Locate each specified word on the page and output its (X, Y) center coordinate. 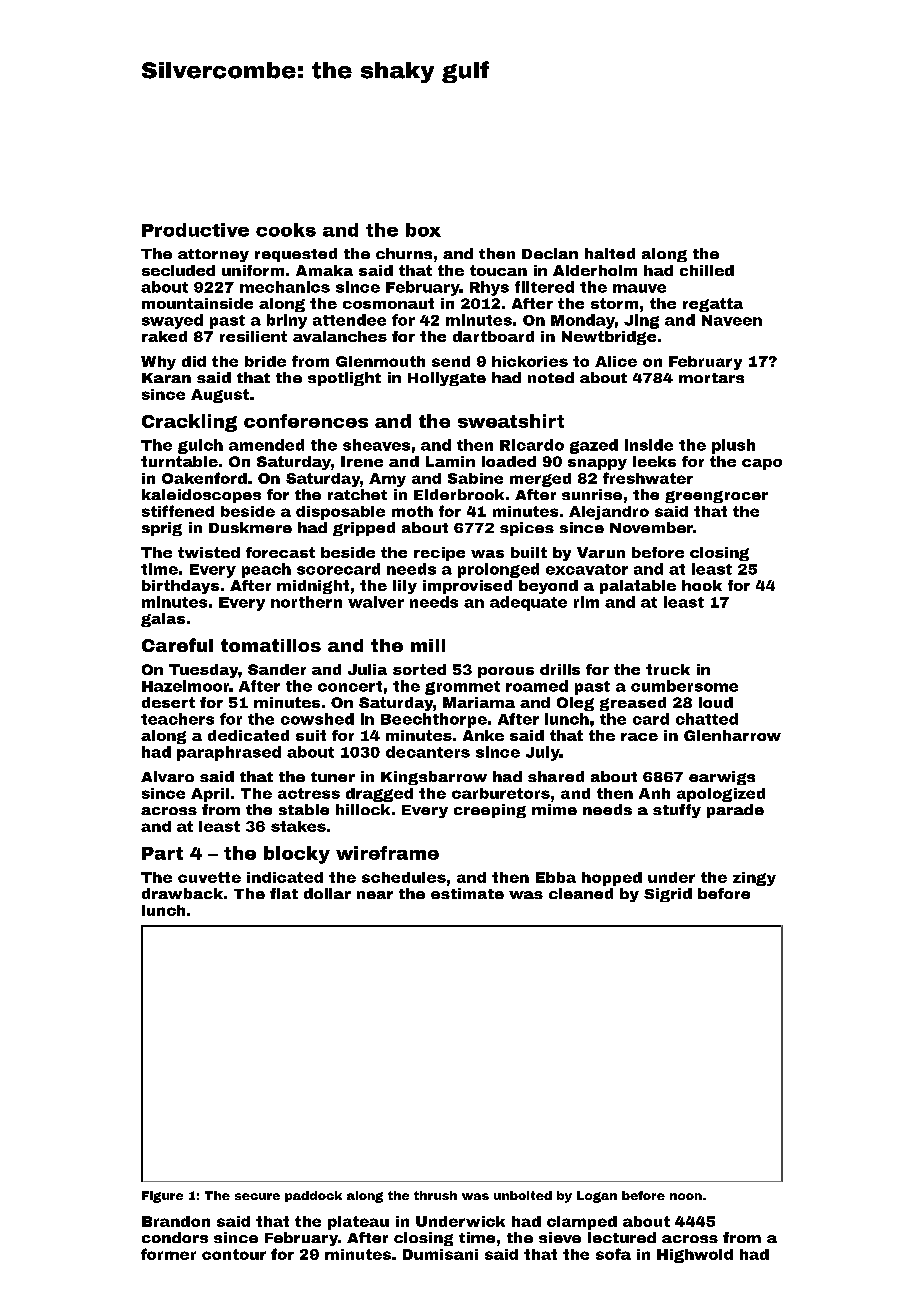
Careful (177, 645)
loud (716, 702)
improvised (467, 587)
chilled (707, 270)
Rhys (489, 288)
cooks (286, 230)
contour (234, 1254)
